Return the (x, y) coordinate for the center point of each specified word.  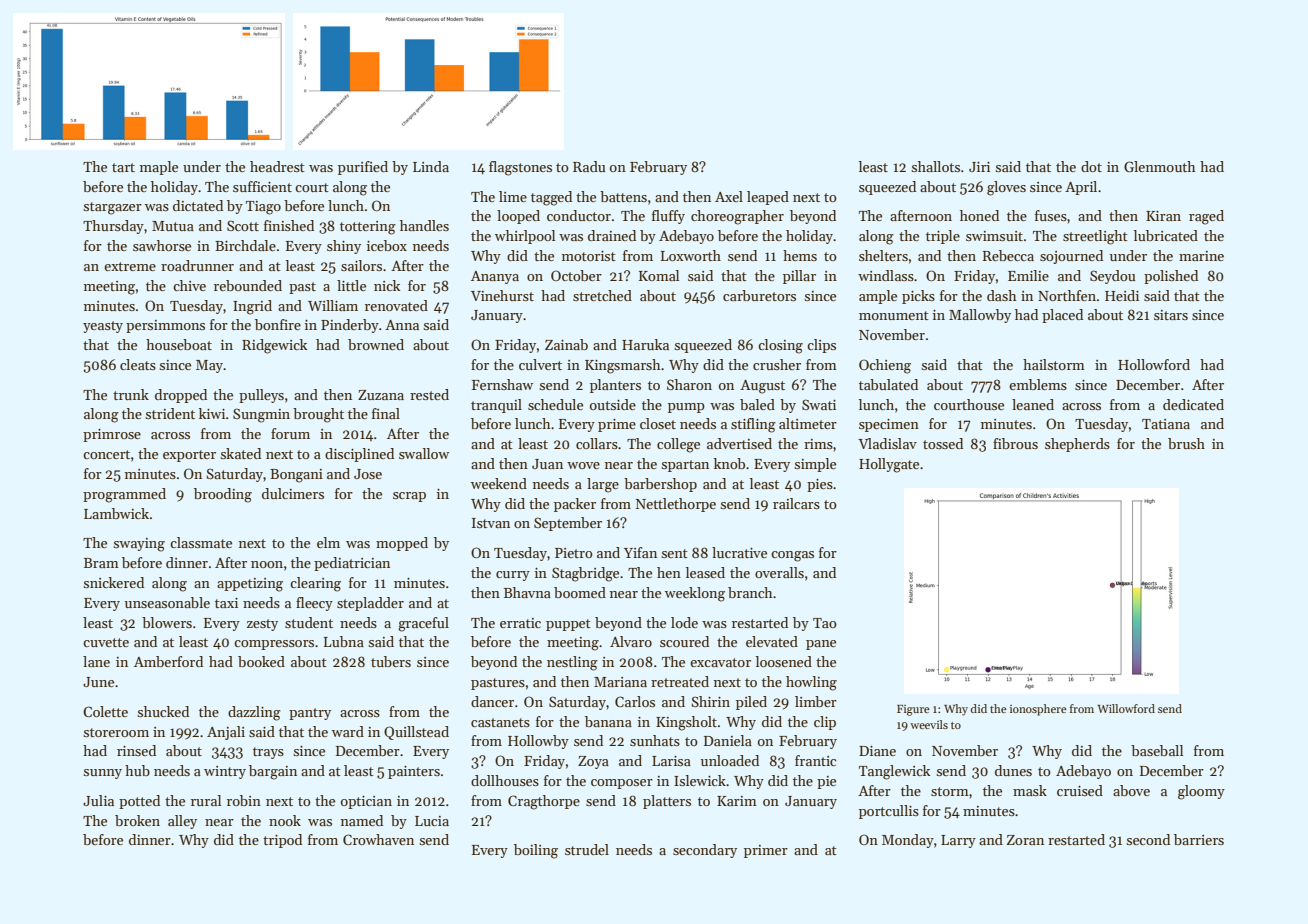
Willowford (1126, 708)
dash (1002, 295)
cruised (1080, 790)
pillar (799, 277)
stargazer (112, 208)
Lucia (432, 821)
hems (800, 255)
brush (1186, 443)
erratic (520, 623)
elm (328, 542)
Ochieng (885, 366)
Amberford (168, 661)
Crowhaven (378, 839)
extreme (130, 266)
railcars (796, 503)
